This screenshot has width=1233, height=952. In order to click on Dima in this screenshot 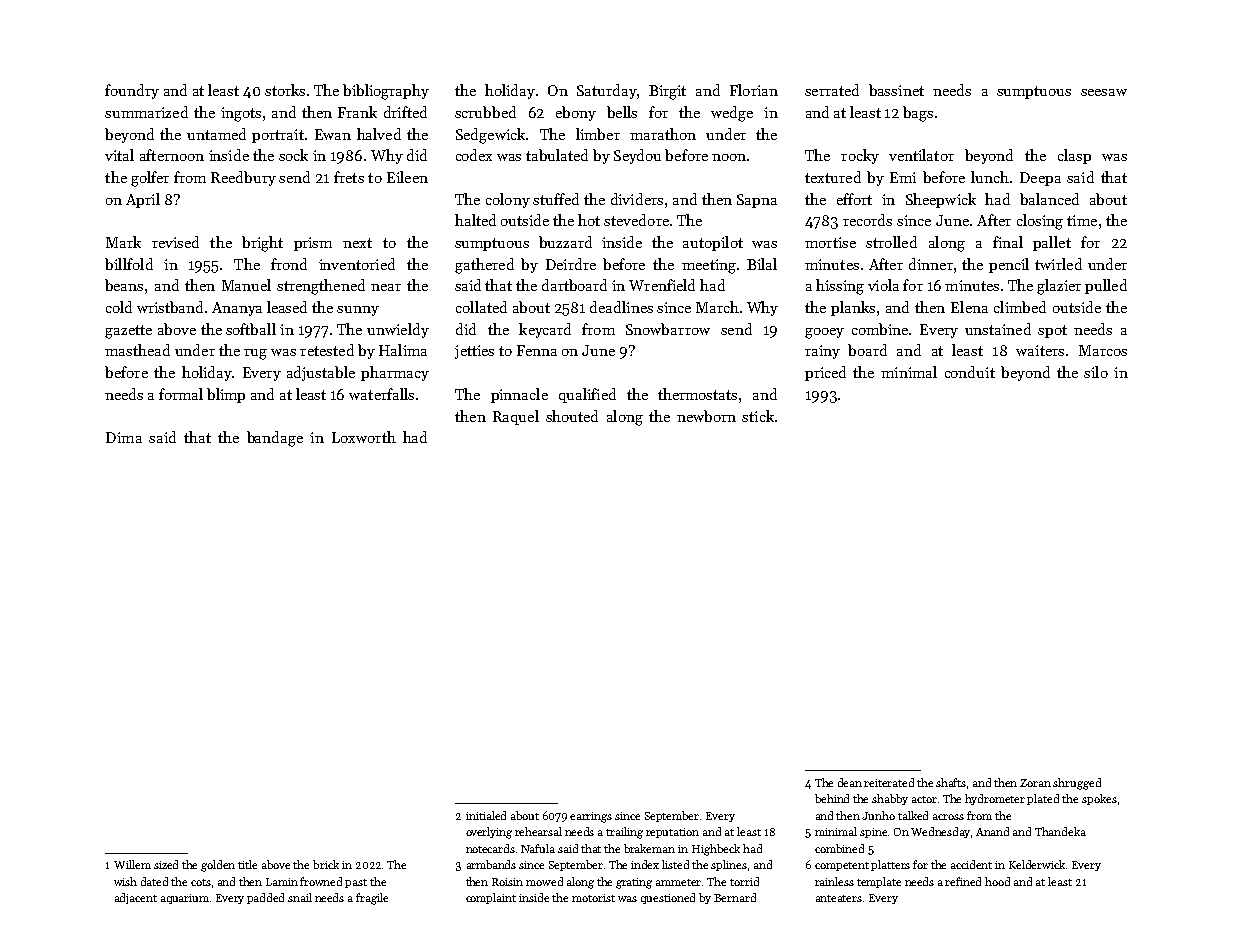, I will do `click(124, 437)`.
